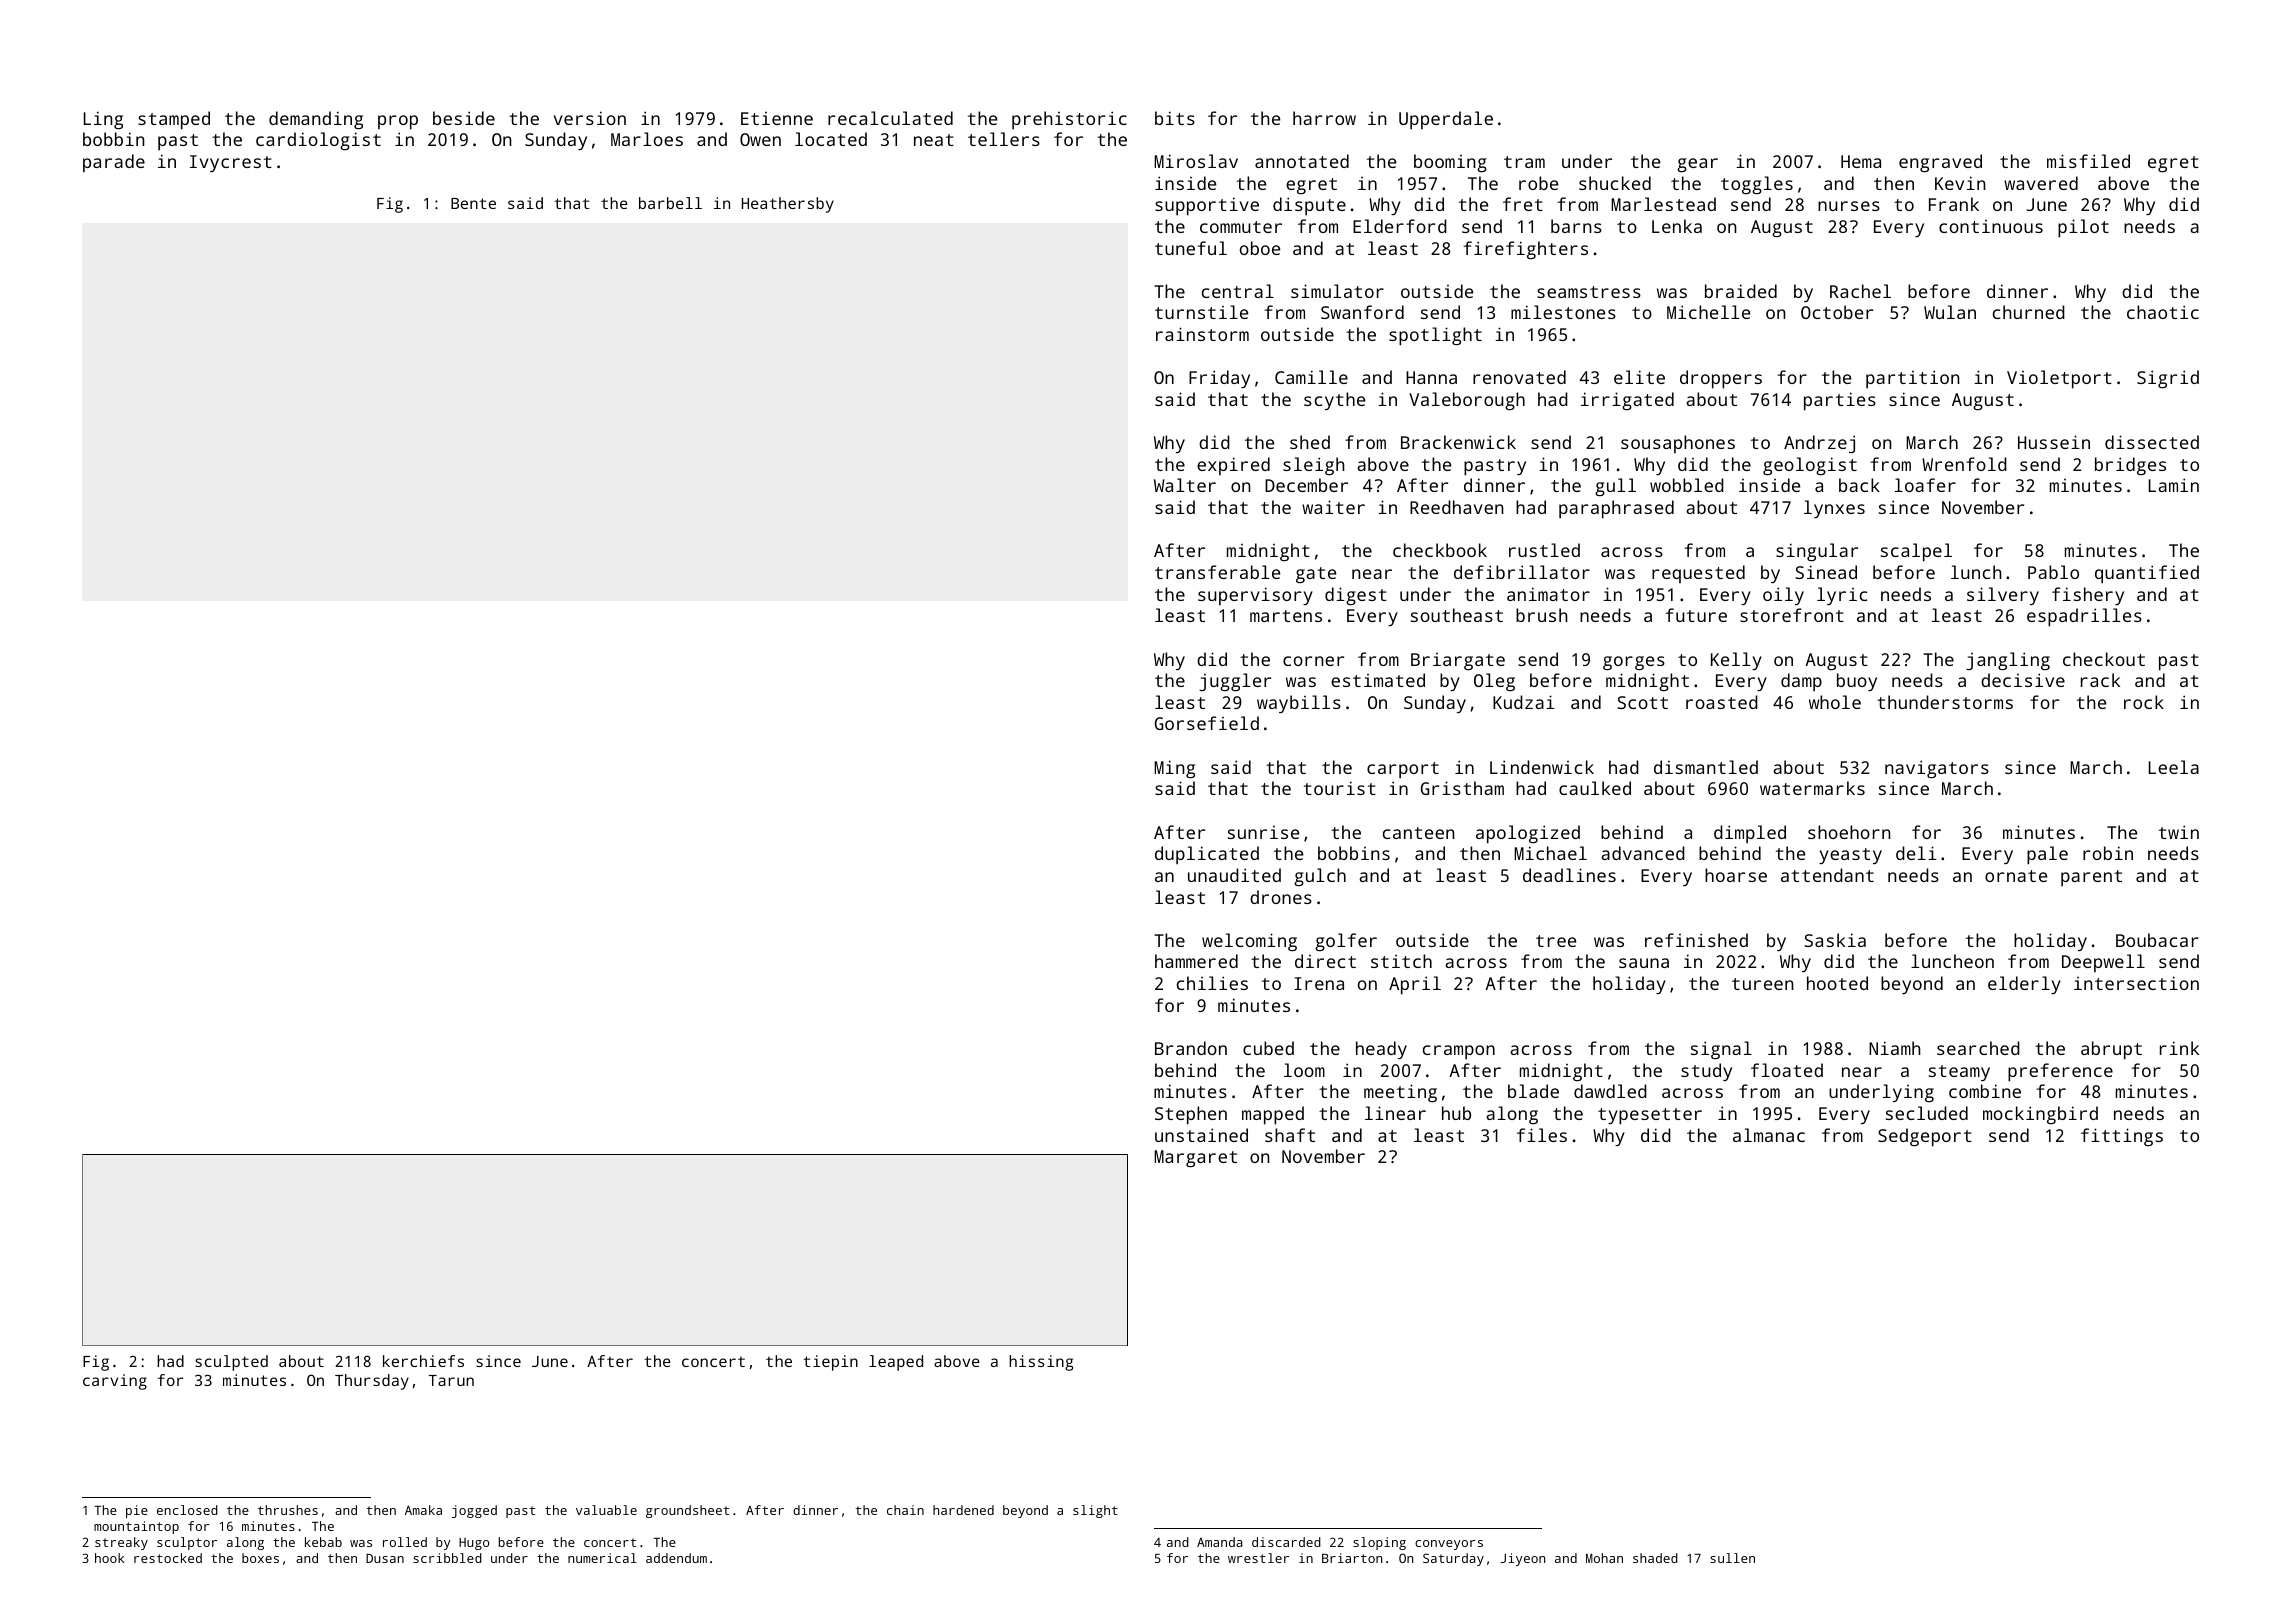 The width and height of the image is (2282, 1614). I want to click on addendum, so click(676, 1558).
